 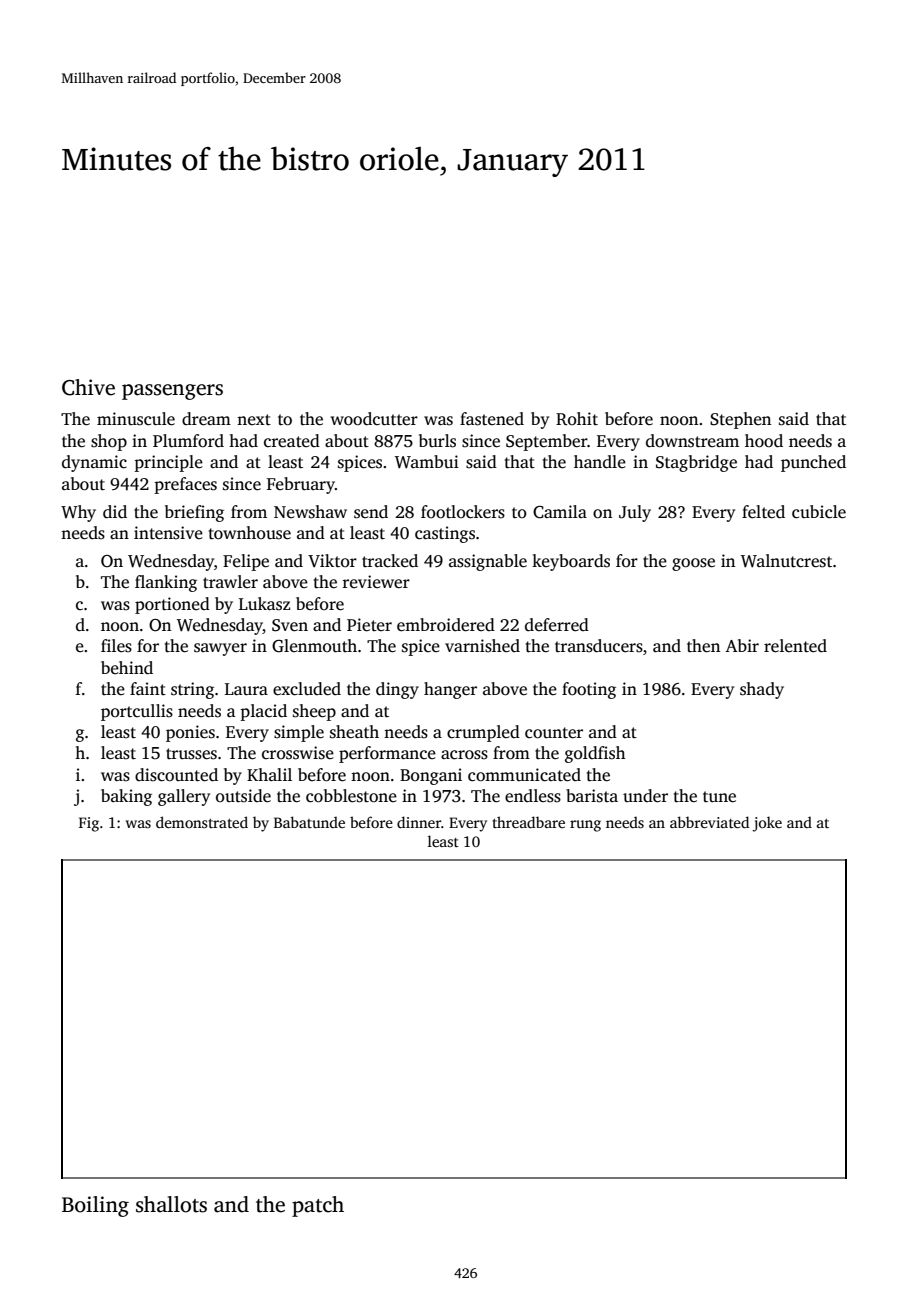 I want to click on keyboards, so click(x=571, y=562).
